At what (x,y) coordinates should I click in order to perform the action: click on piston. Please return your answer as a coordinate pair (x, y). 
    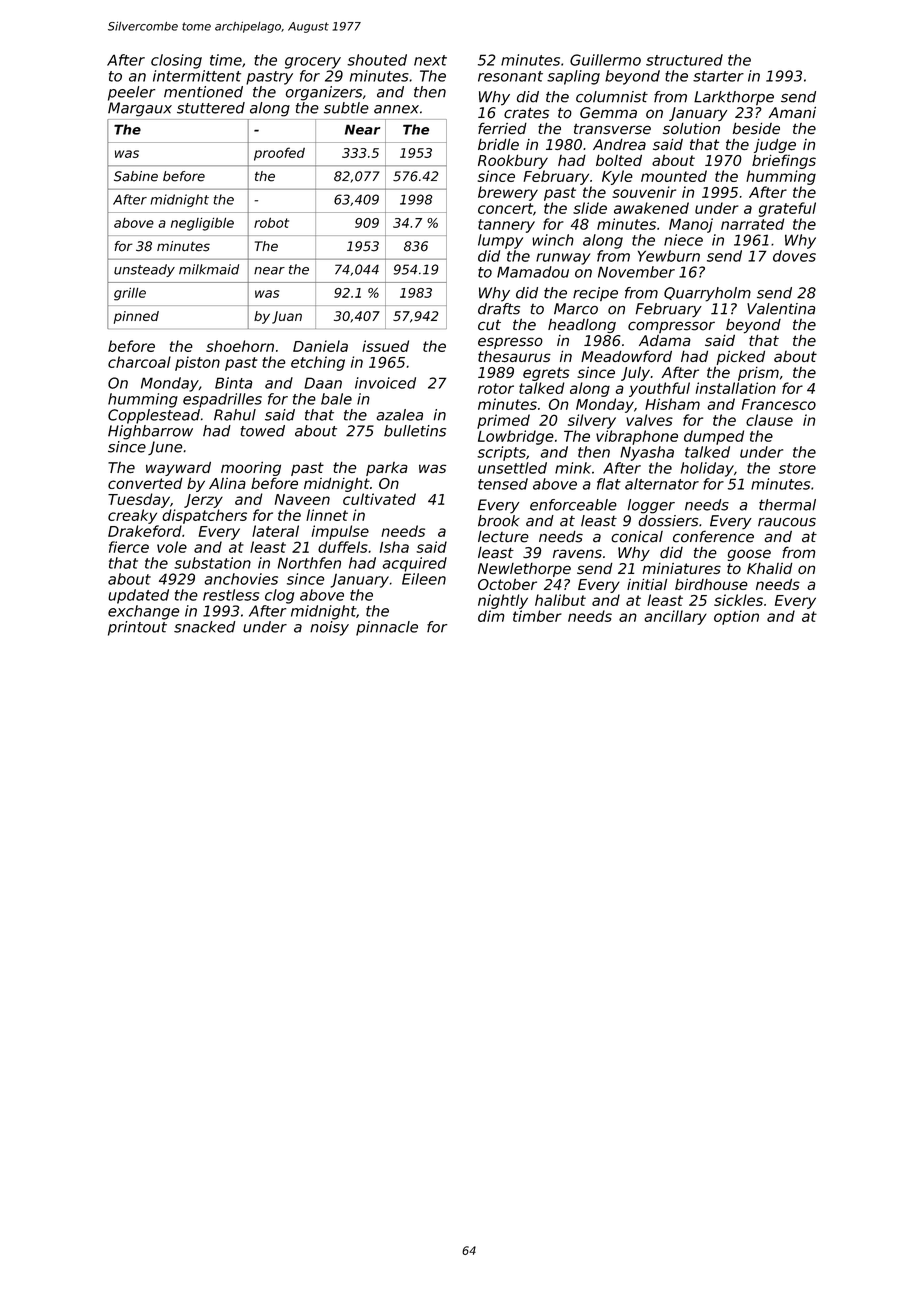
    Looking at the image, I should click on (197, 363).
